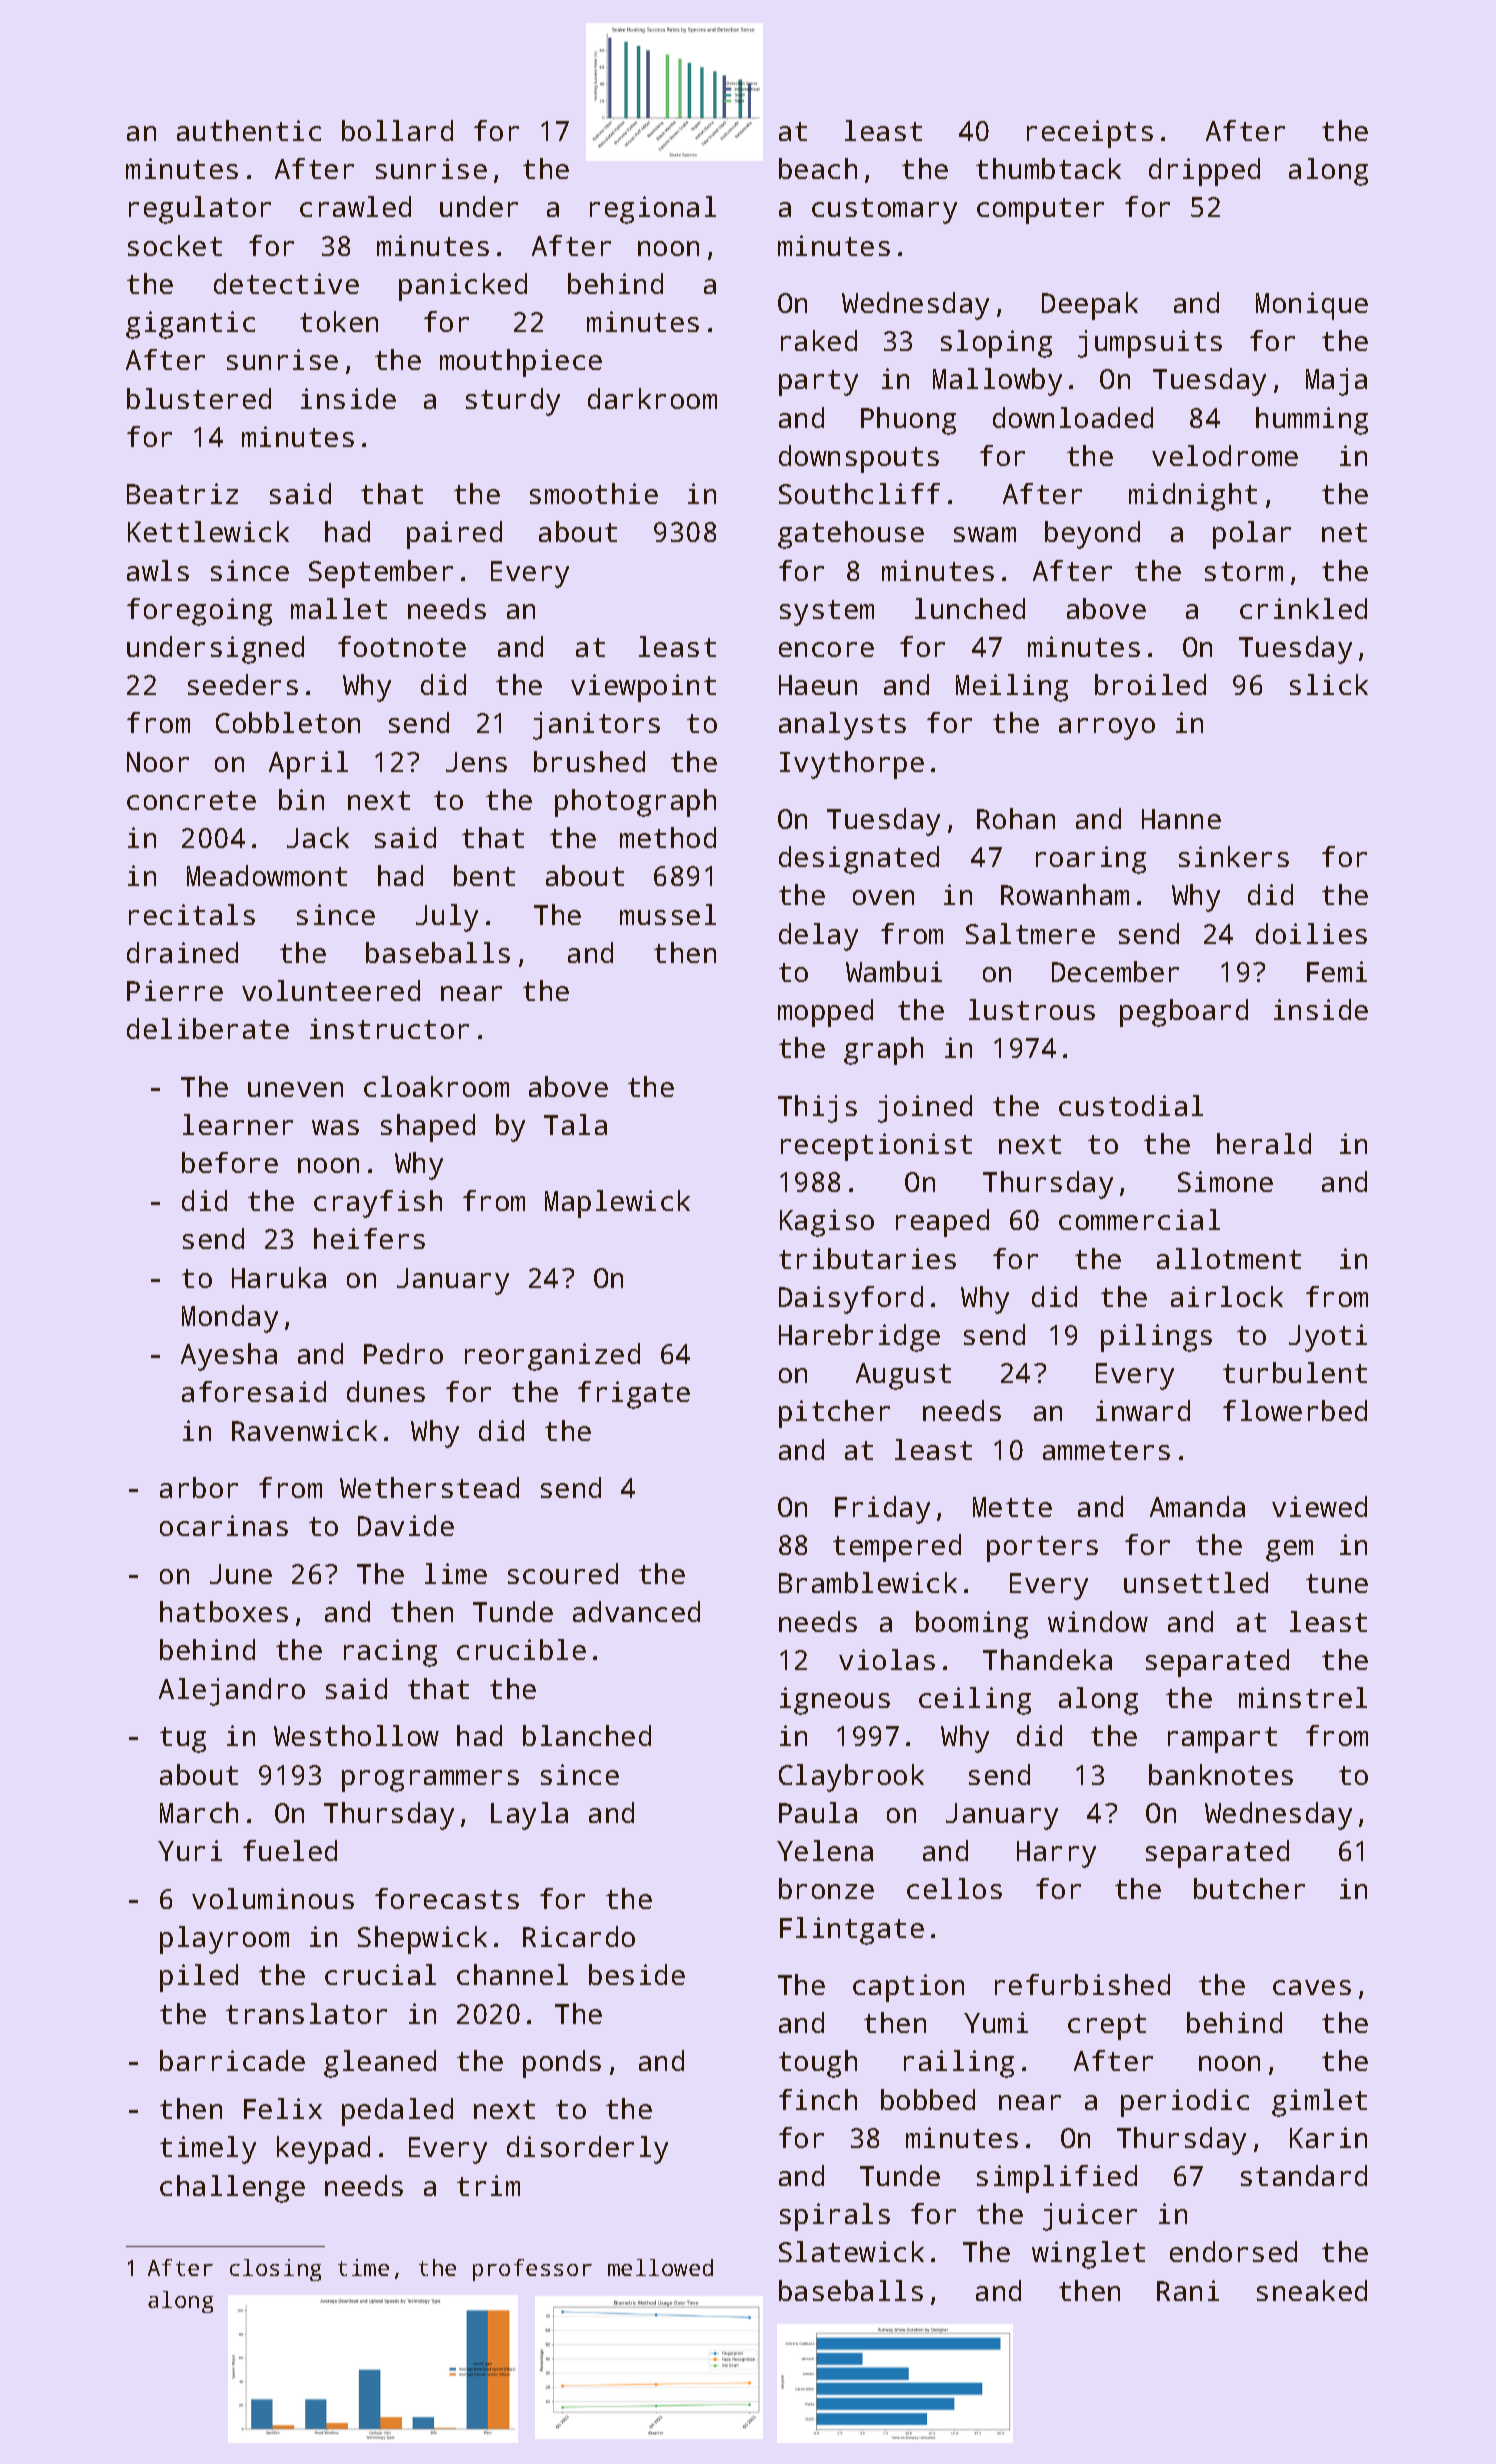  I want to click on winglet, so click(1088, 2255).
